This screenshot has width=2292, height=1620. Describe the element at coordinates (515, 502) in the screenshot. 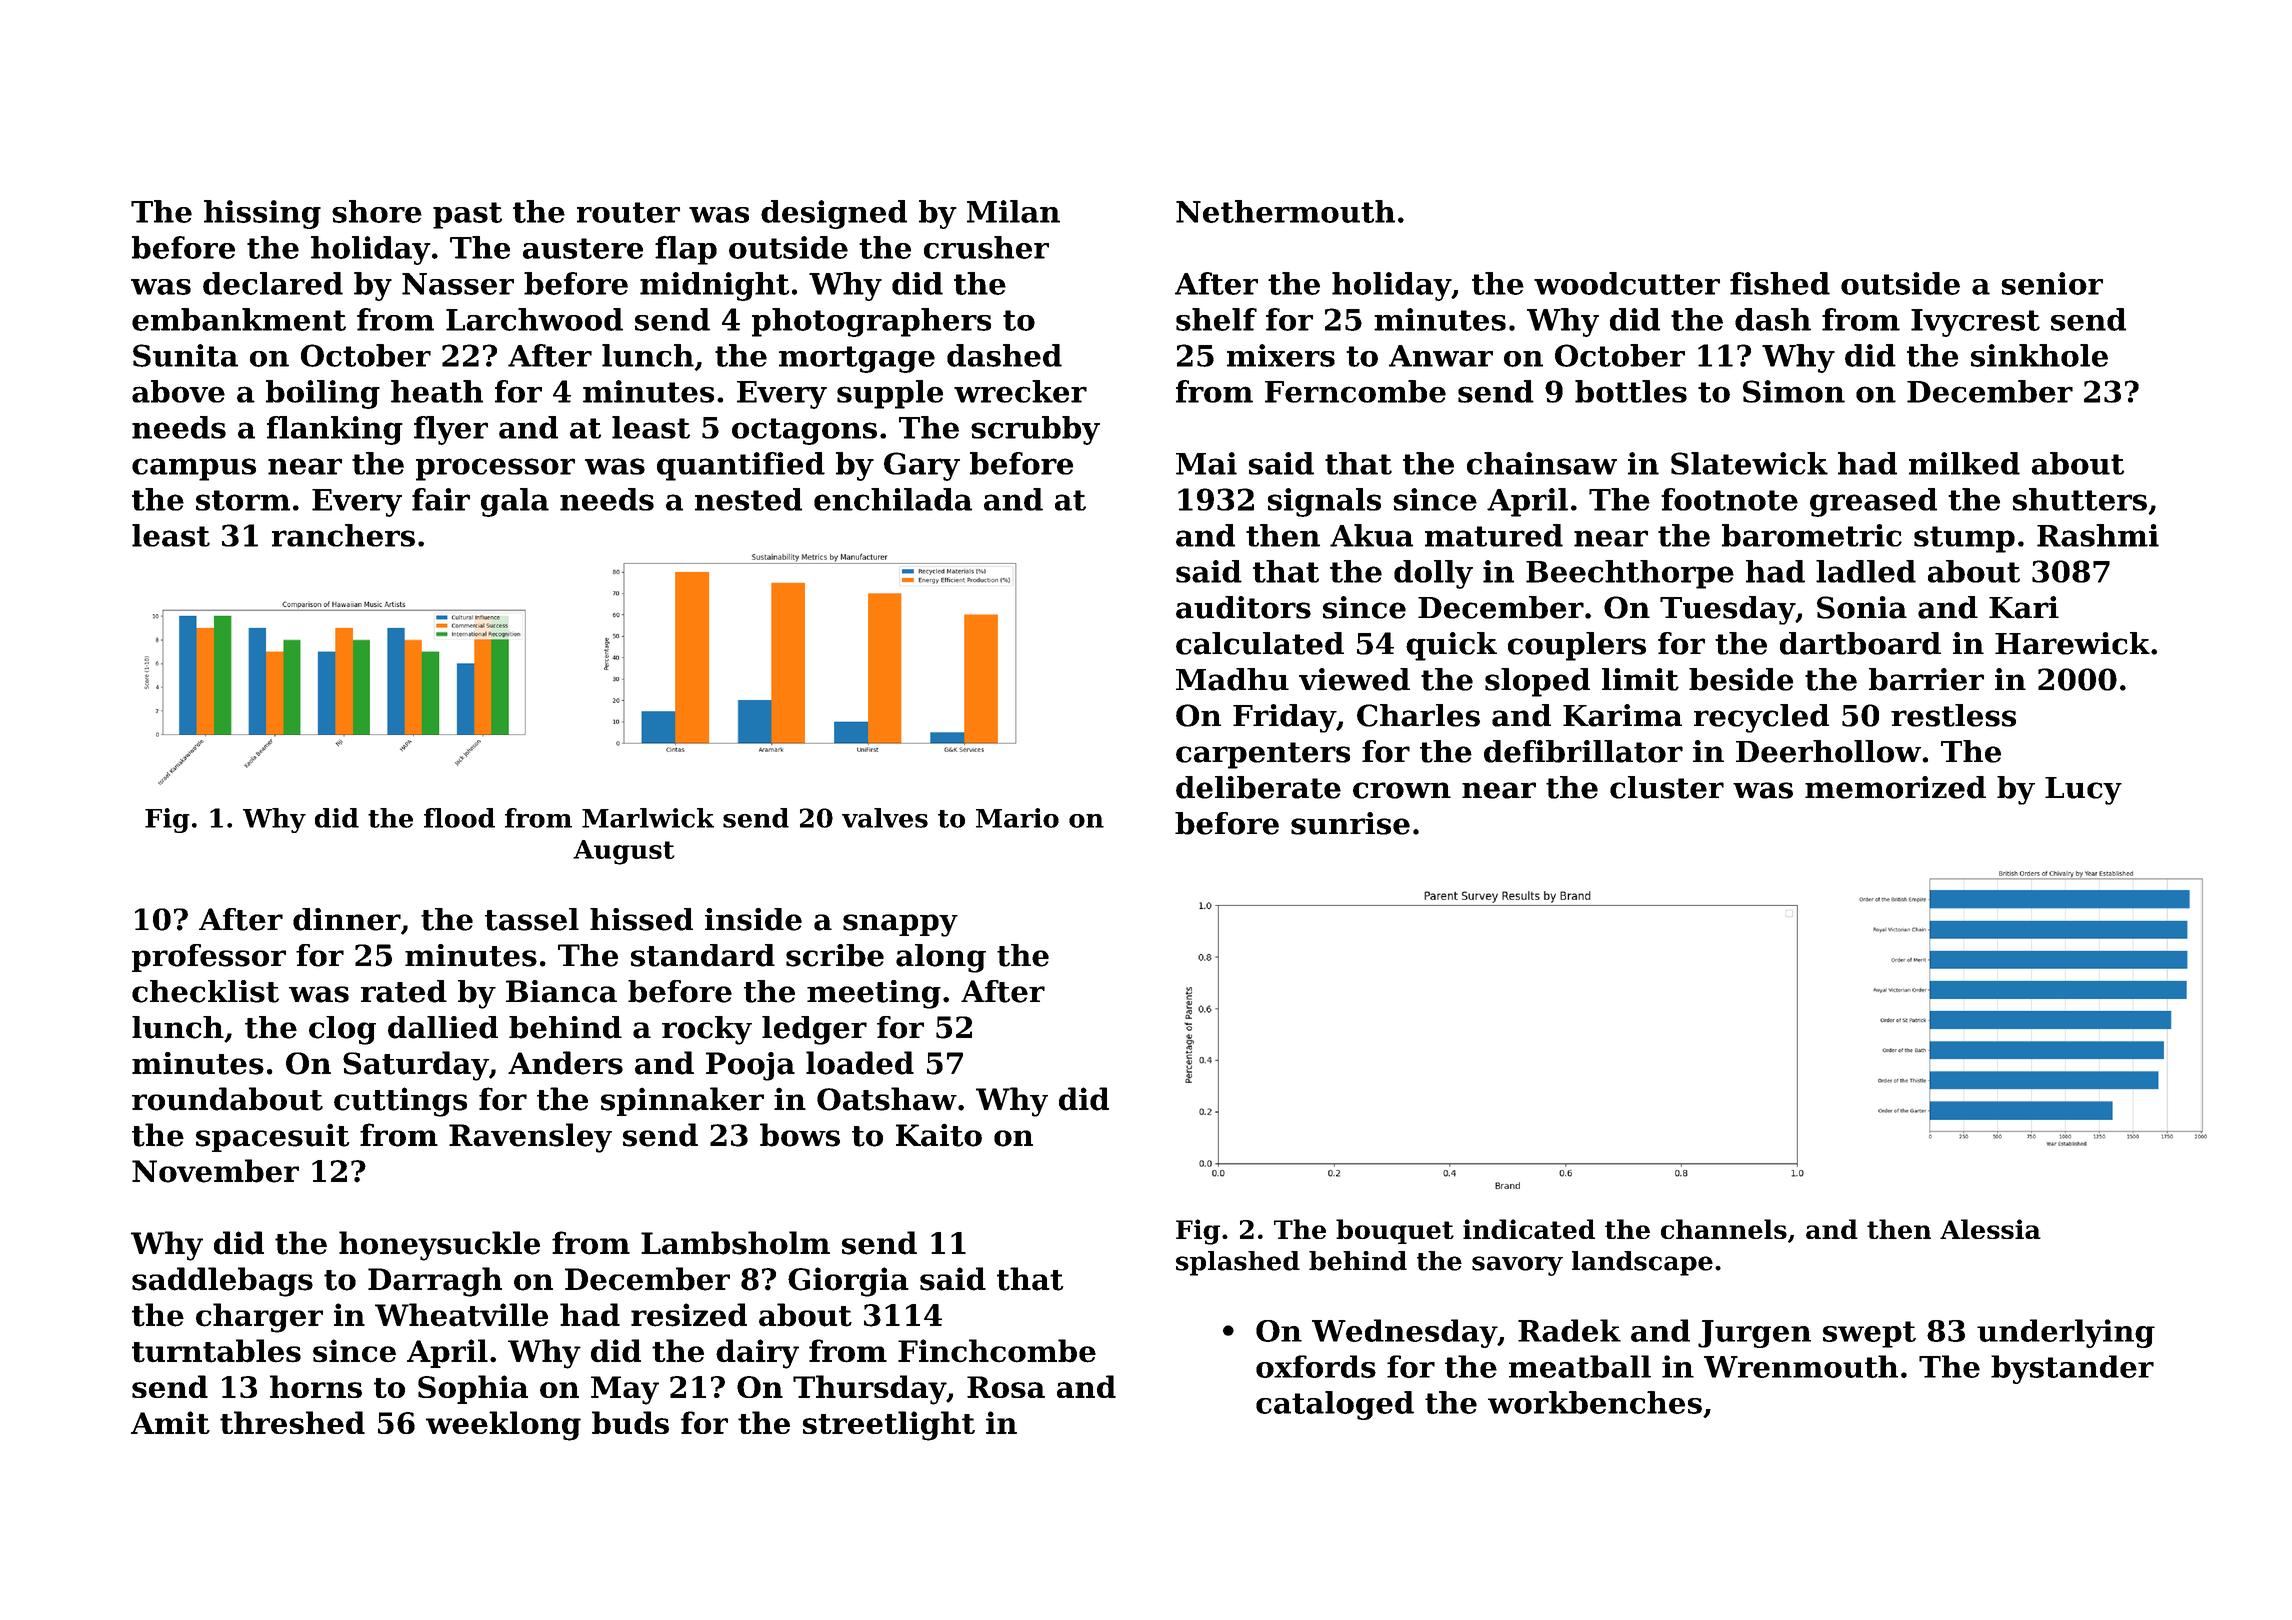

I see `gala` at that location.
